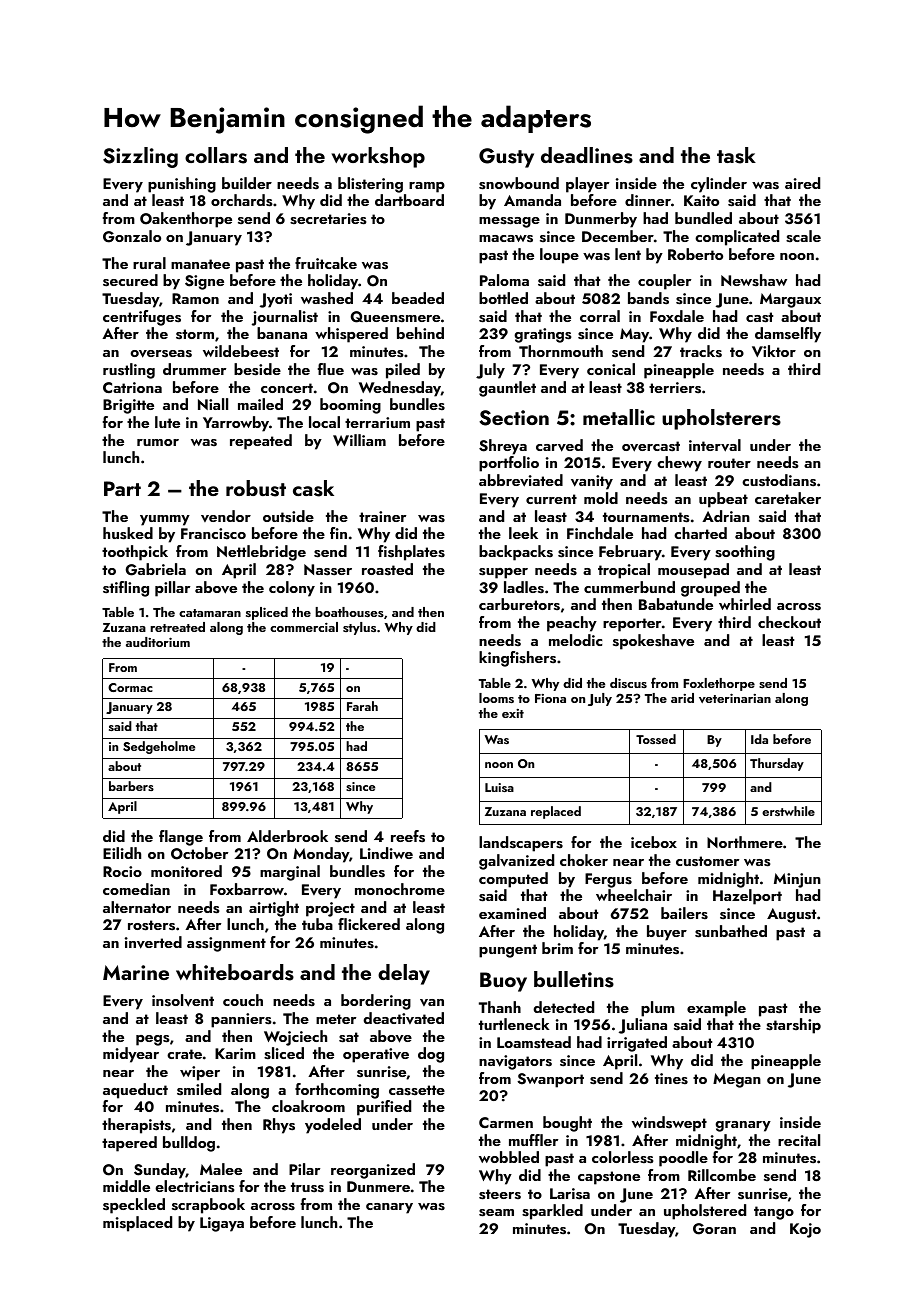  I want to click on Malee, so click(221, 1169).
